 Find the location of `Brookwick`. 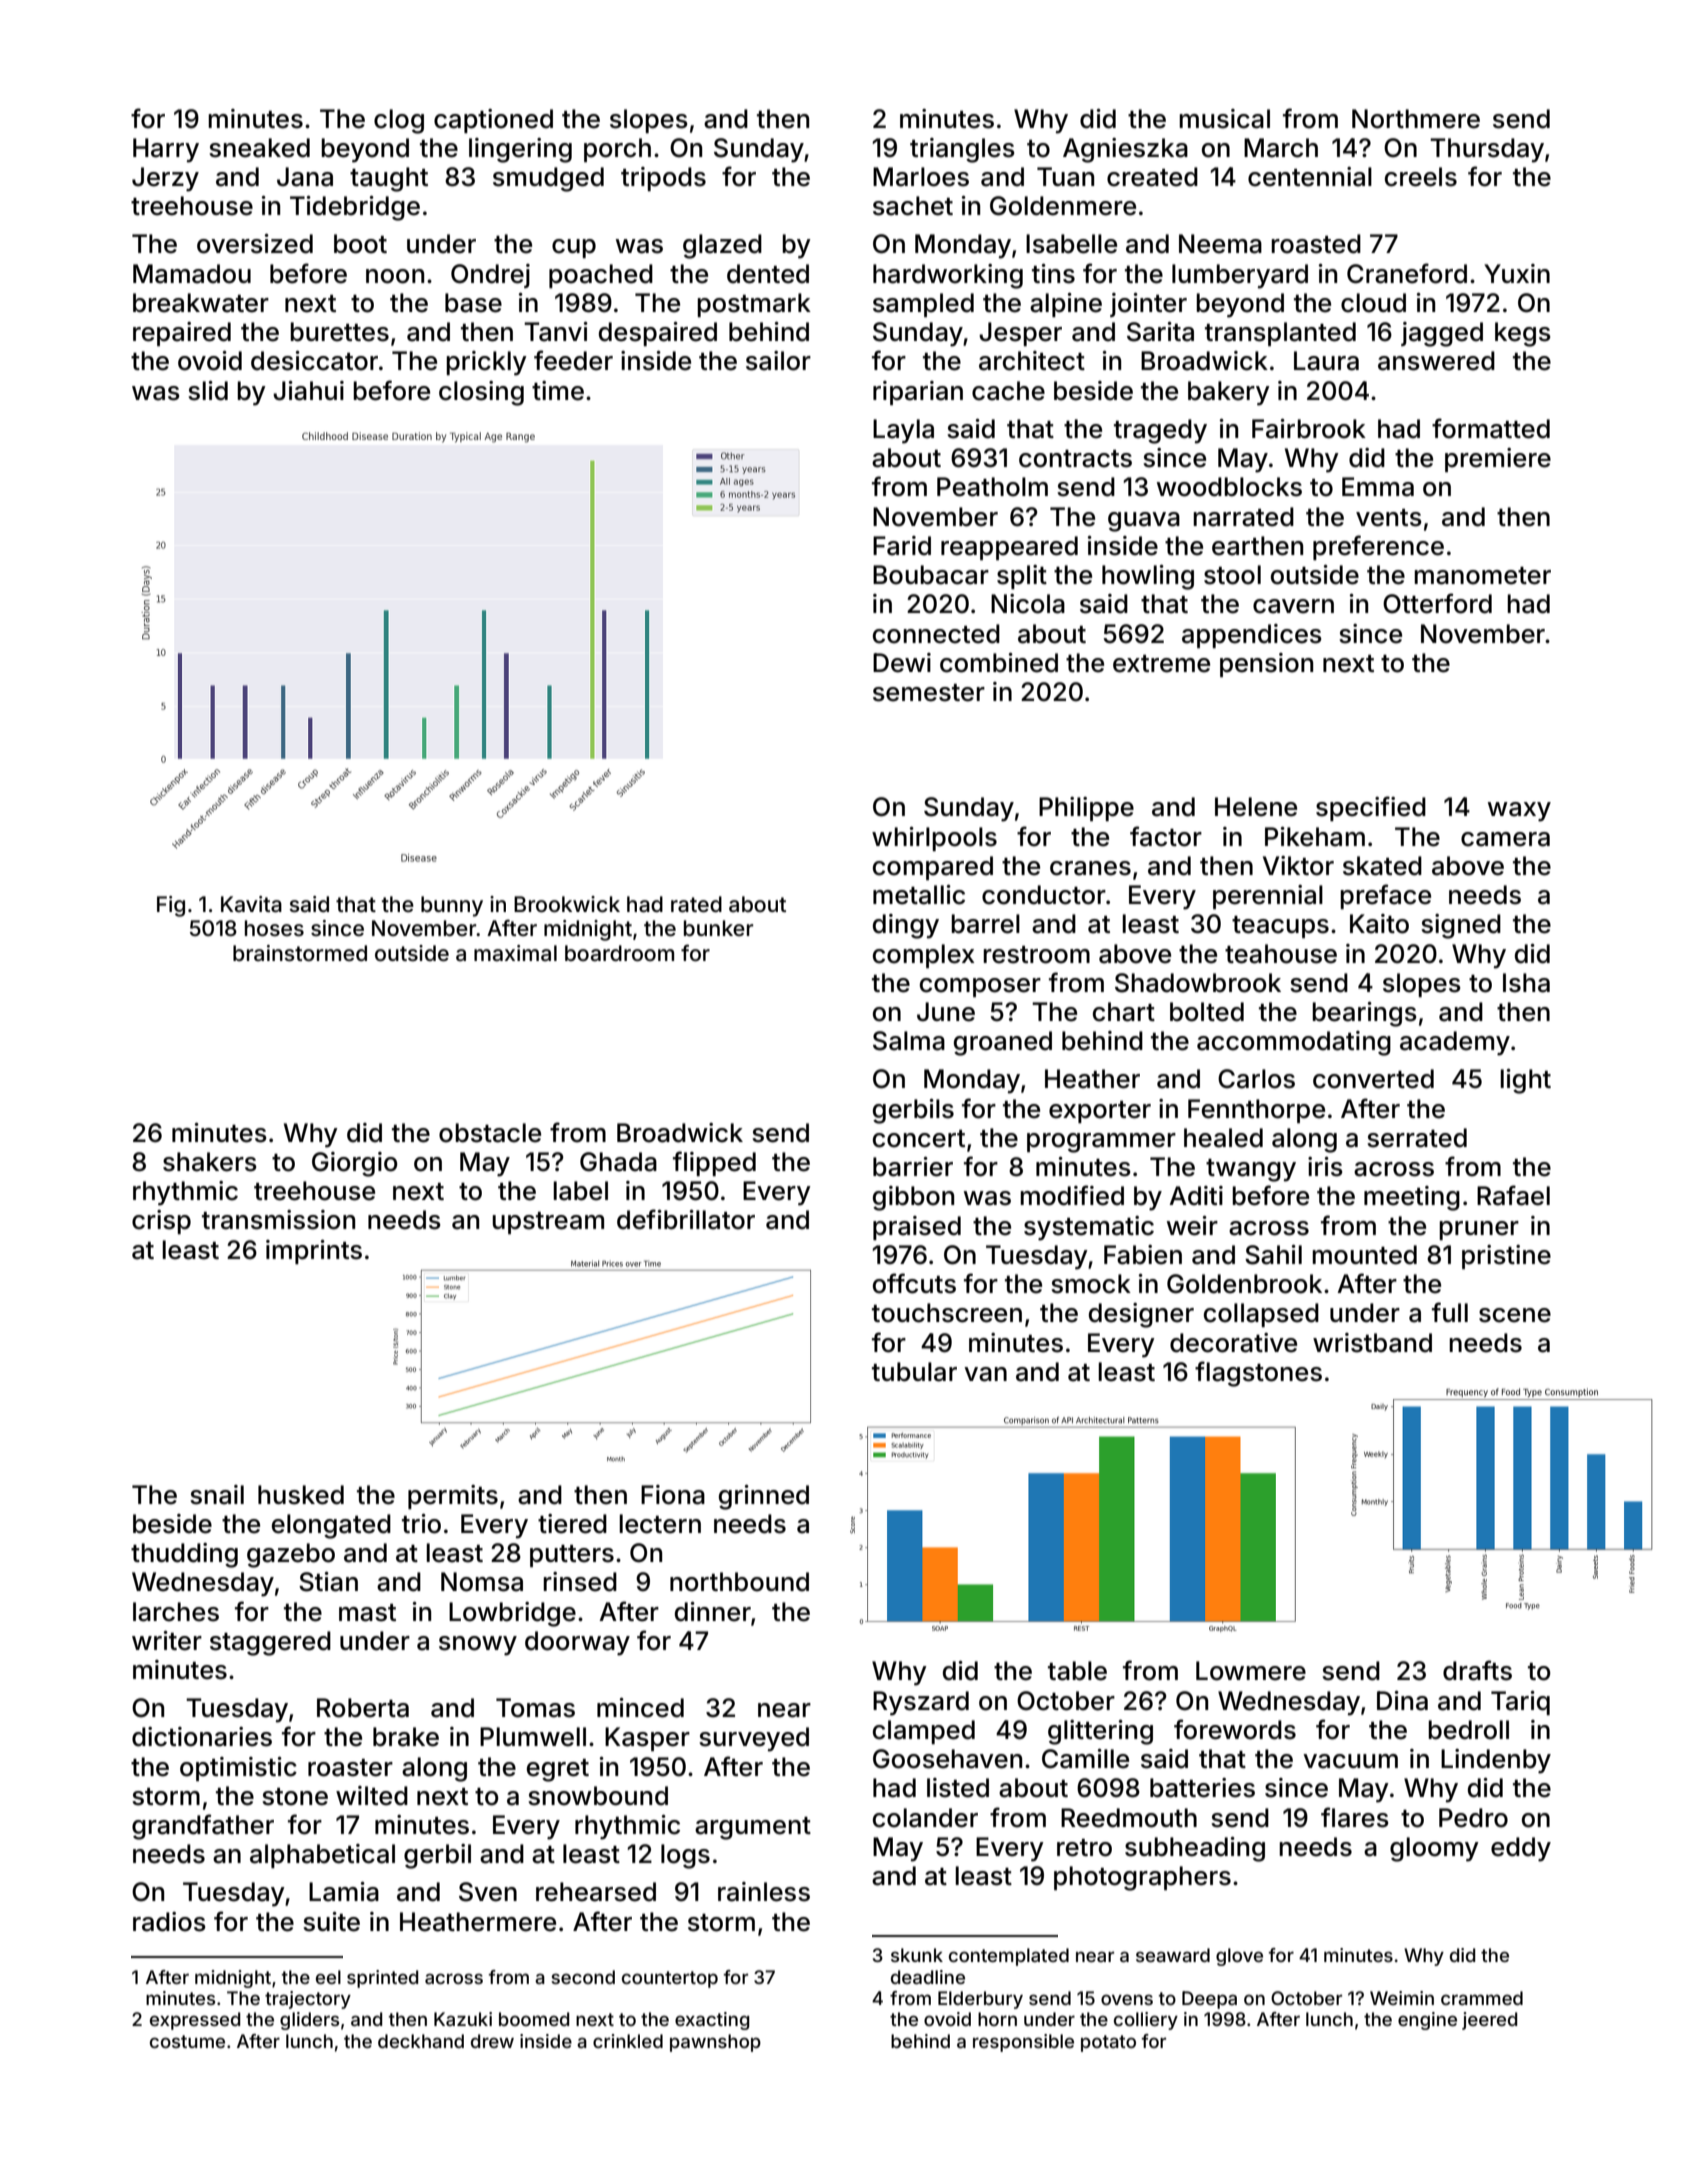

Brookwick is located at coordinates (567, 904).
